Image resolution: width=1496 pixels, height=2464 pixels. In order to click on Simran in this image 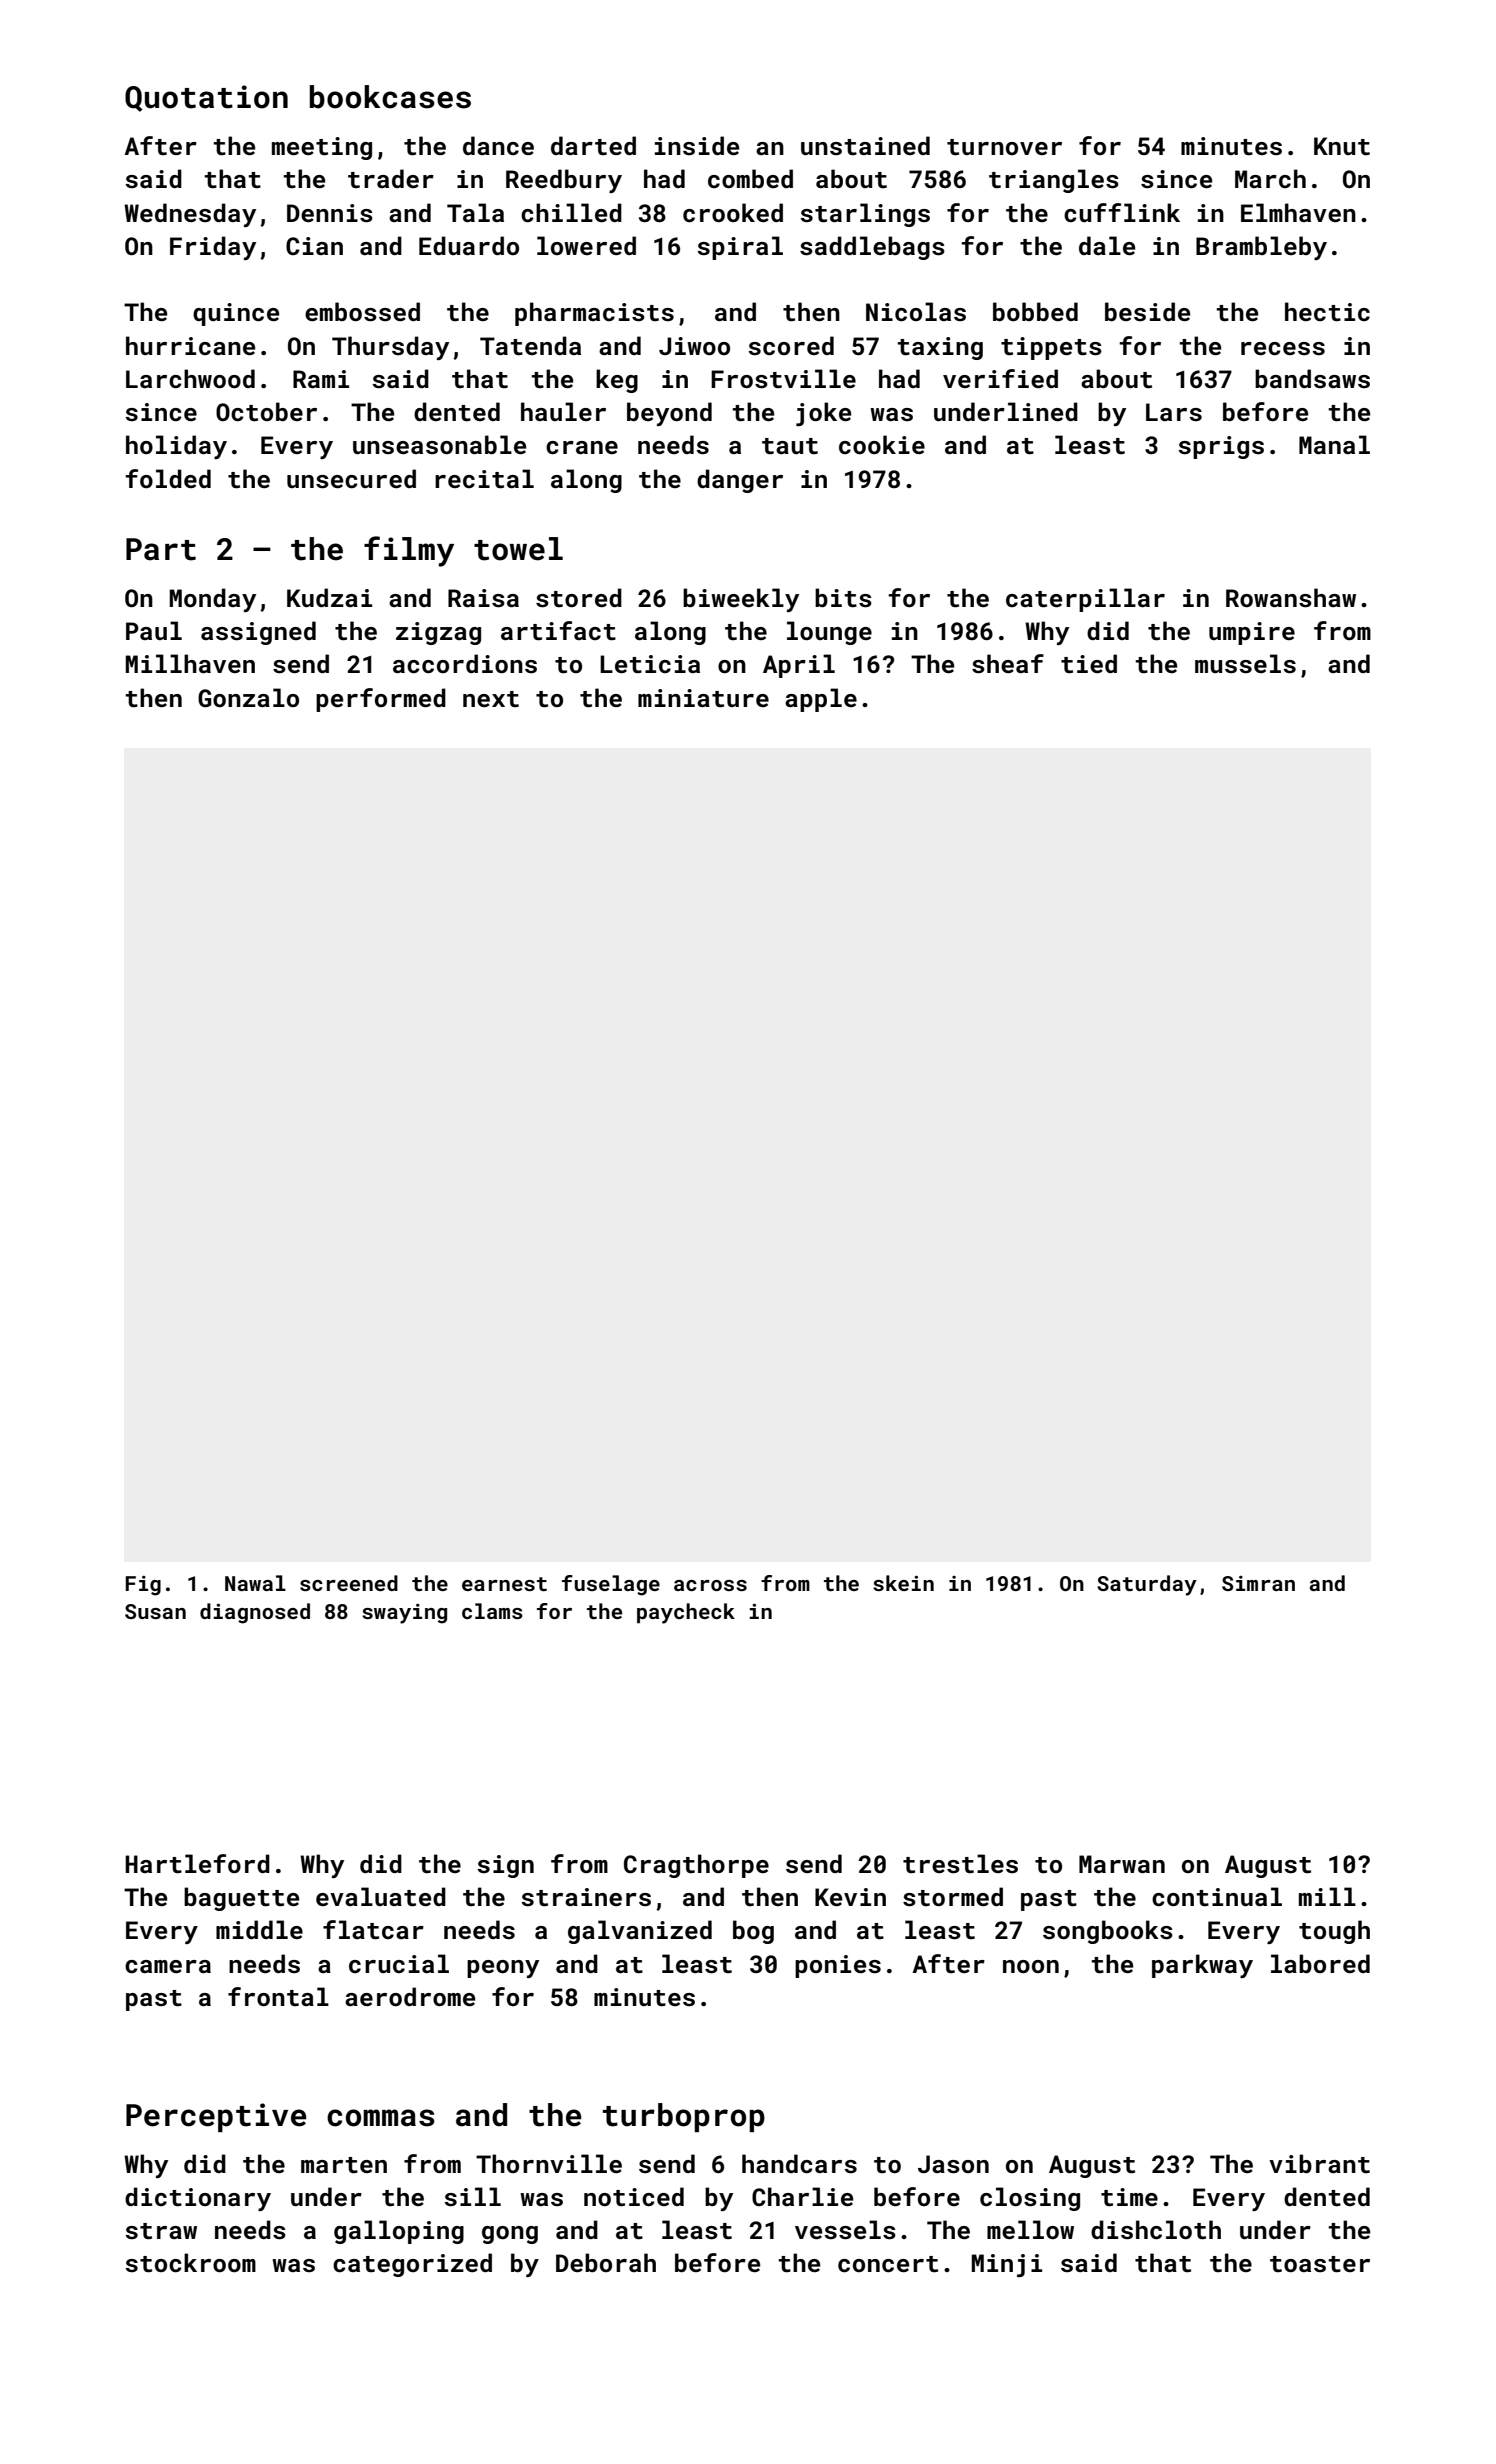, I will do `click(1258, 1583)`.
